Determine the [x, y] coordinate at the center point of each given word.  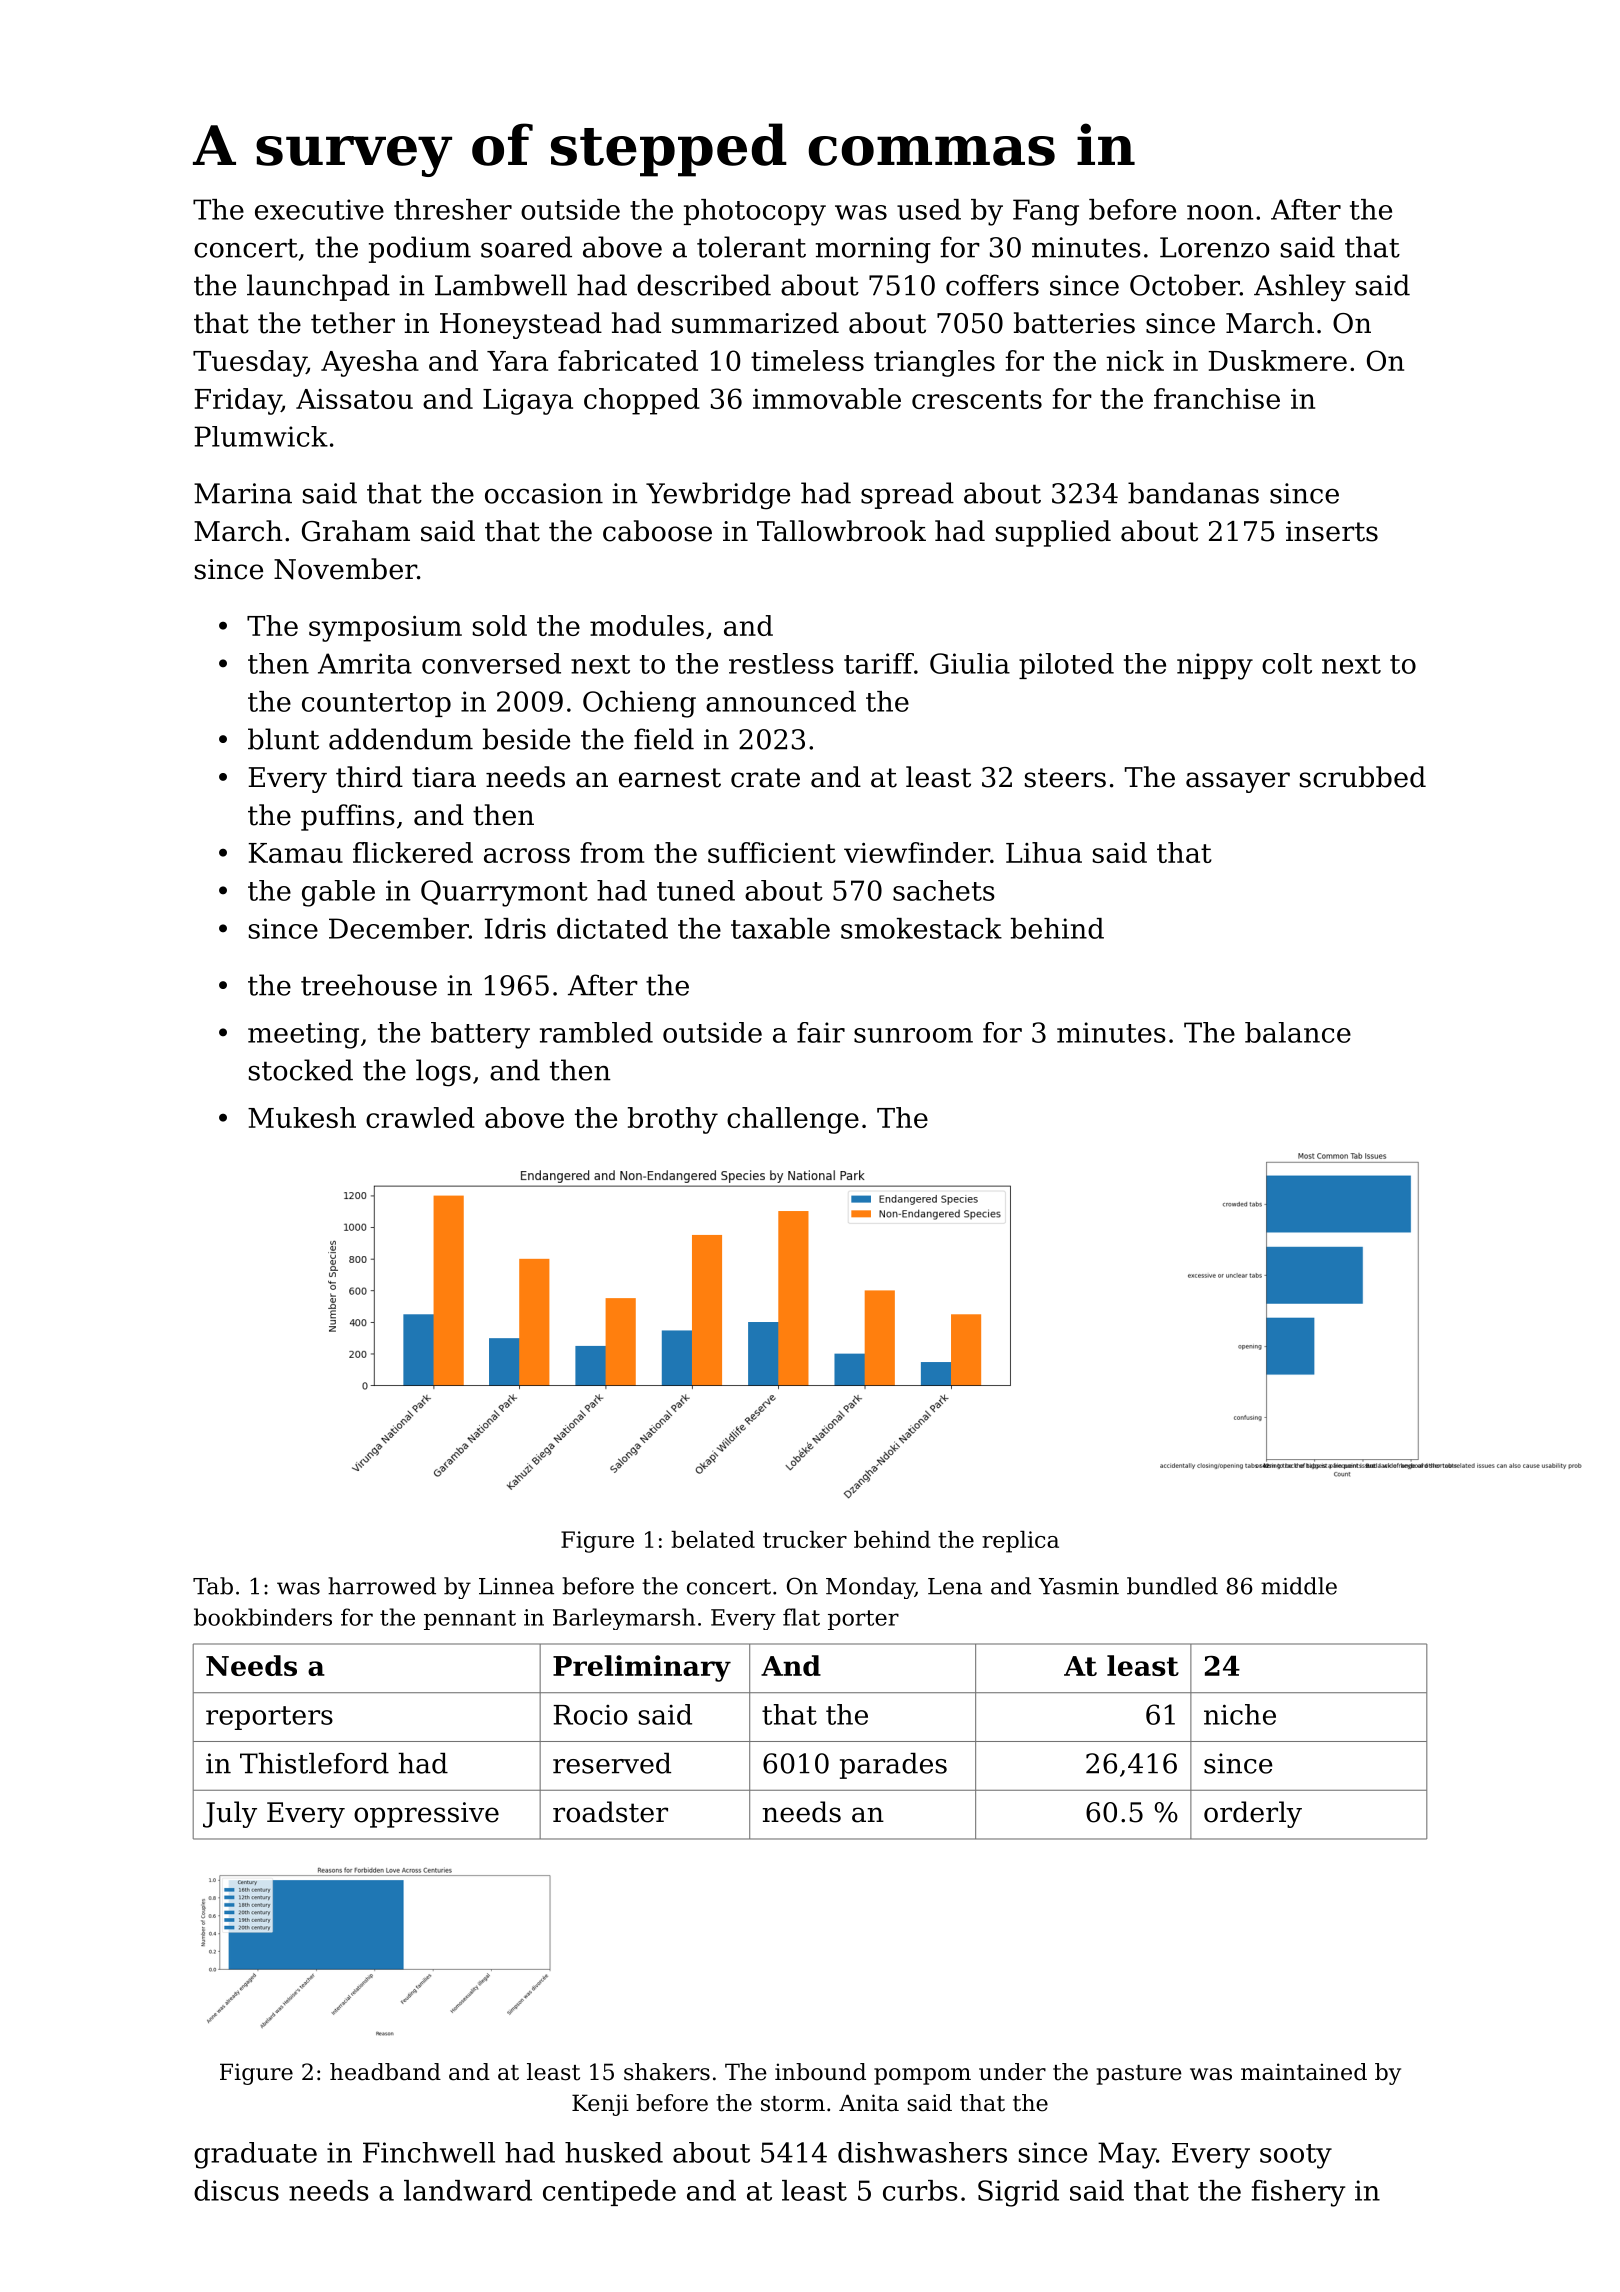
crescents [977, 399]
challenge [793, 1120]
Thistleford [314, 1763]
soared [526, 247]
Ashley [1300, 288]
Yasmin [1078, 1586]
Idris [515, 928]
